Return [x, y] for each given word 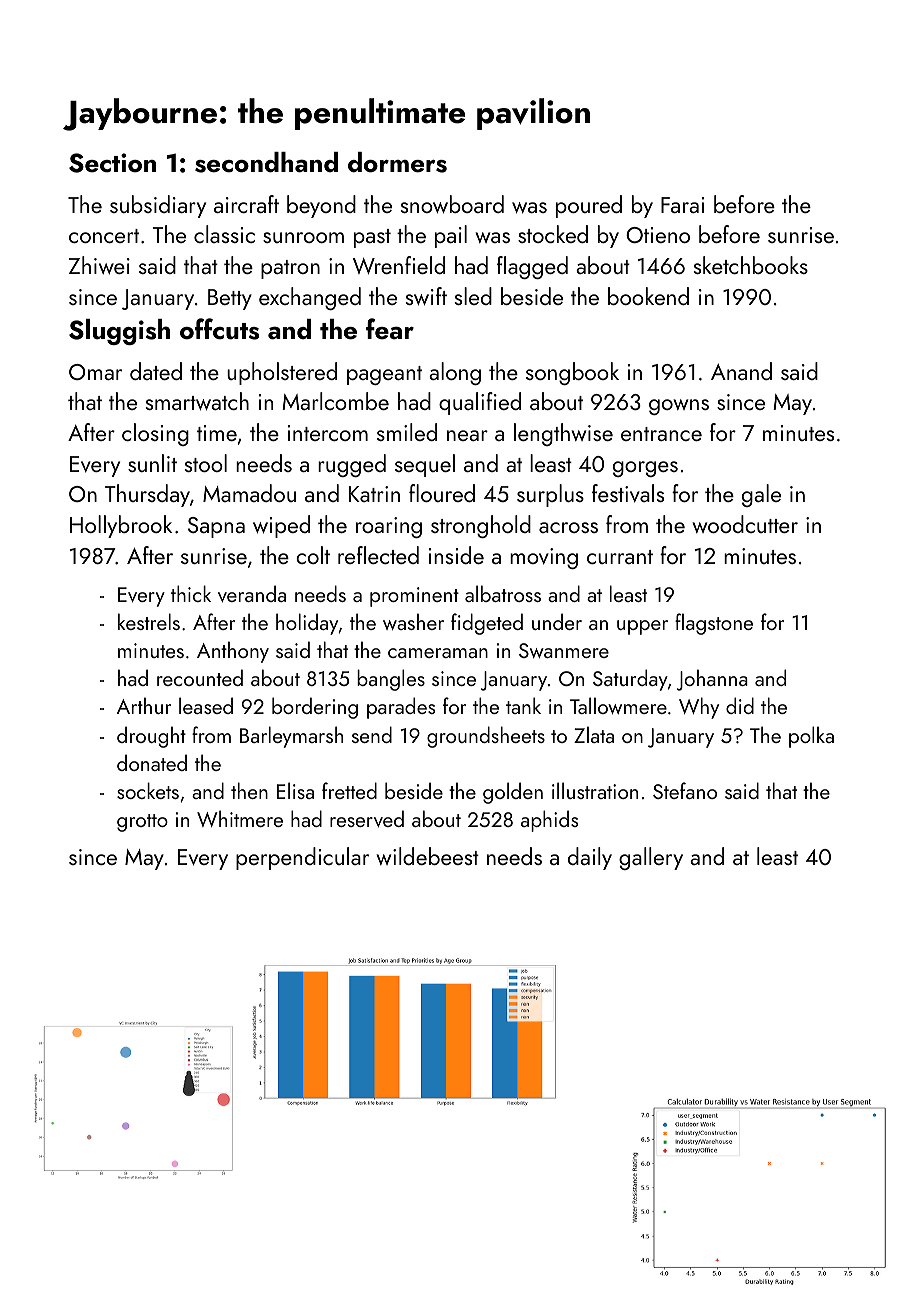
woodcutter [745, 524]
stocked [553, 234]
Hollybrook [121, 526]
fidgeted [487, 624]
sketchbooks [751, 265]
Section [112, 163]
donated [152, 762]
